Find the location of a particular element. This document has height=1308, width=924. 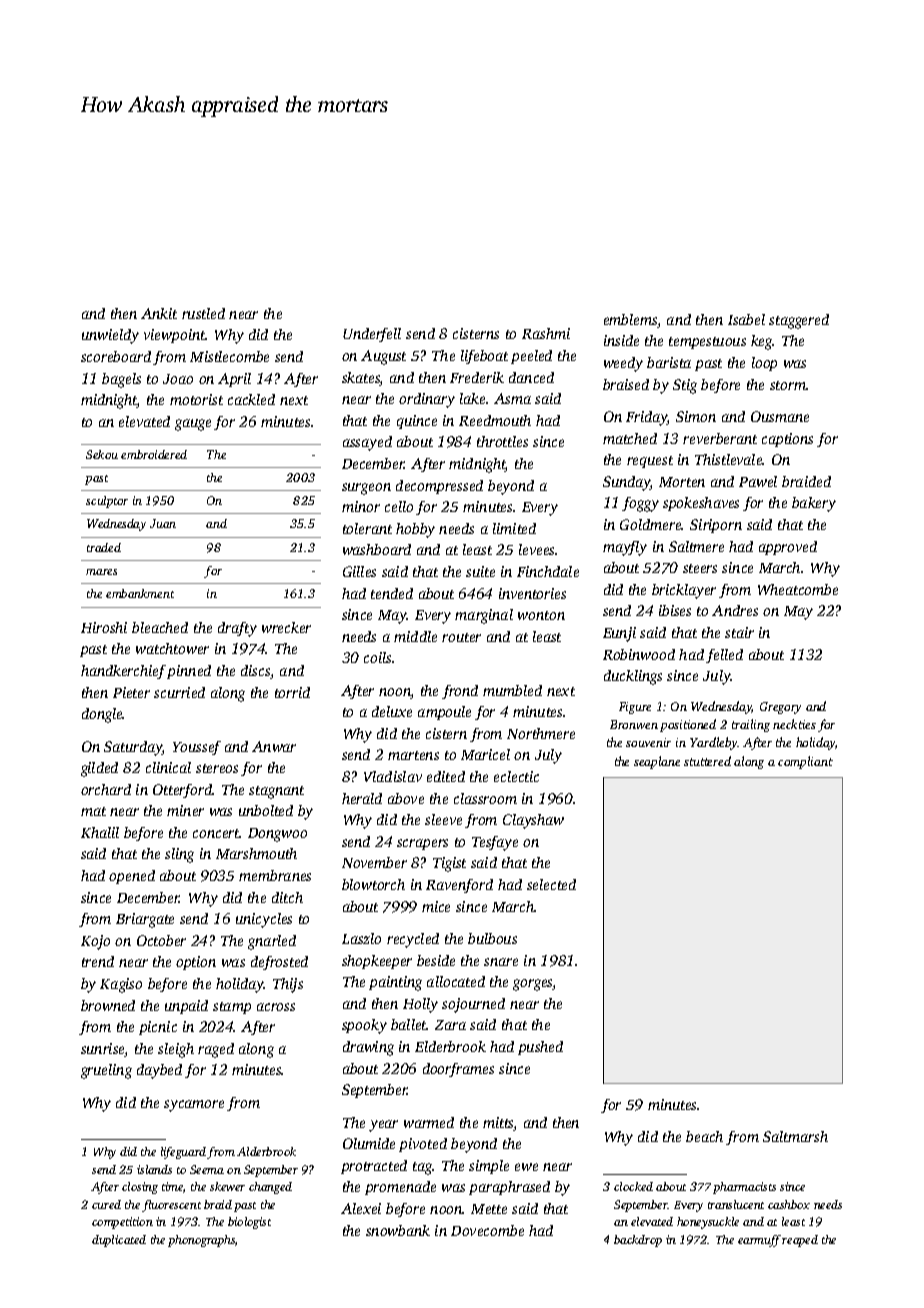

Underfell is located at coordinates (372, 335).
